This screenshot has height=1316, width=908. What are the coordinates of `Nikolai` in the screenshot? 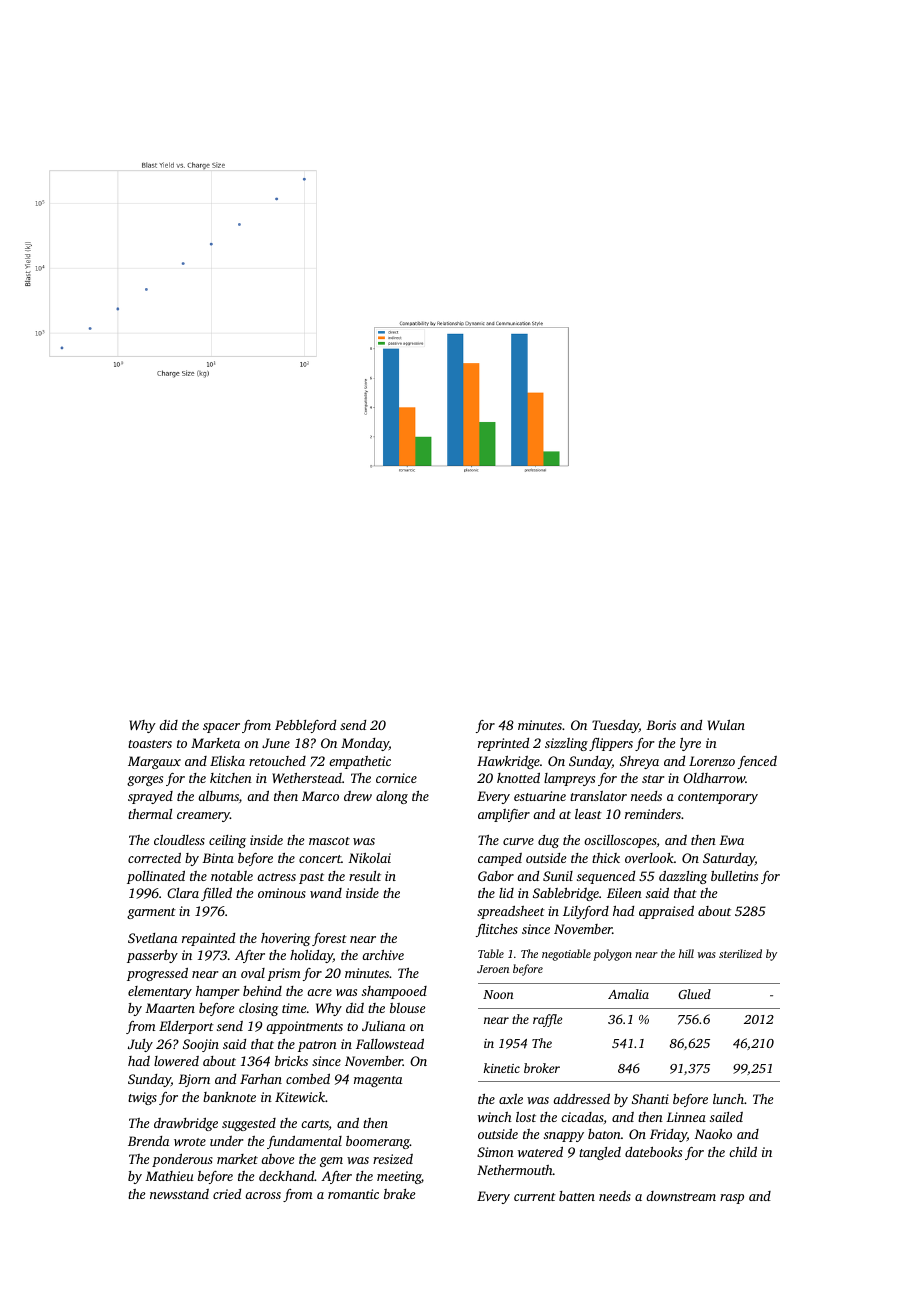 It's located at (369, 858).
